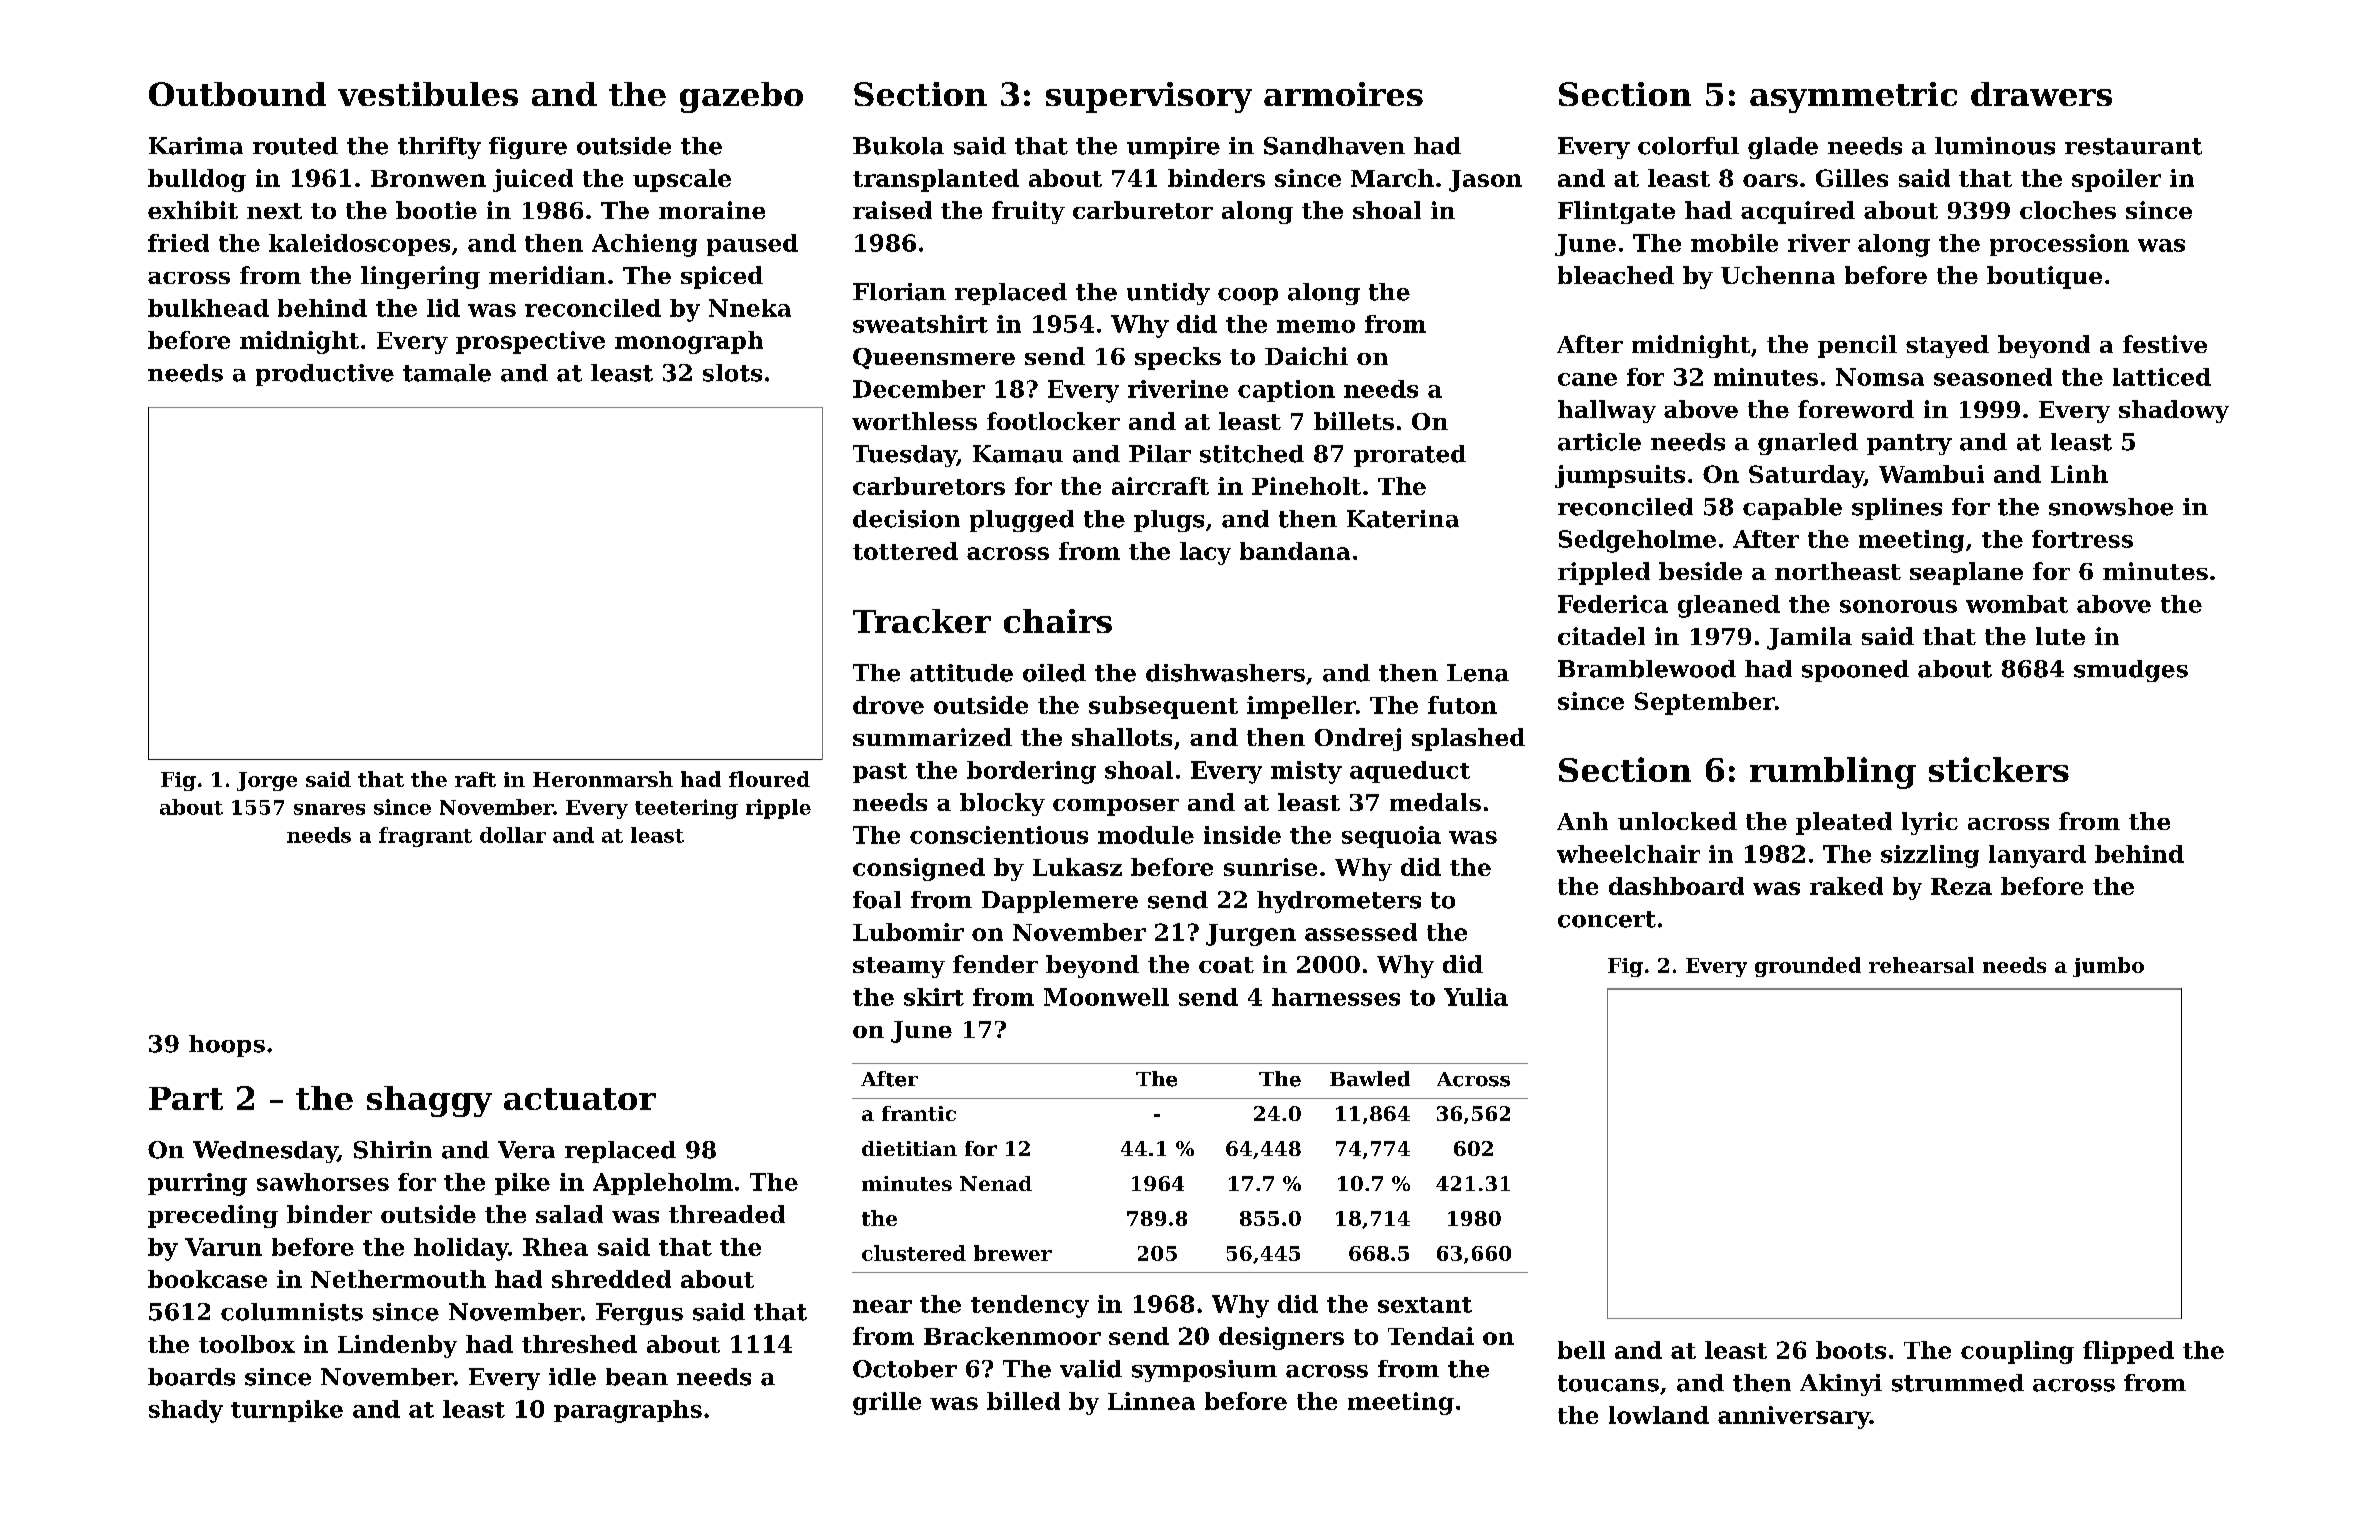  What do you see at coordinates (1806, 476) in the document?
I see `Saturday` at bounding box center [1806, 476].
